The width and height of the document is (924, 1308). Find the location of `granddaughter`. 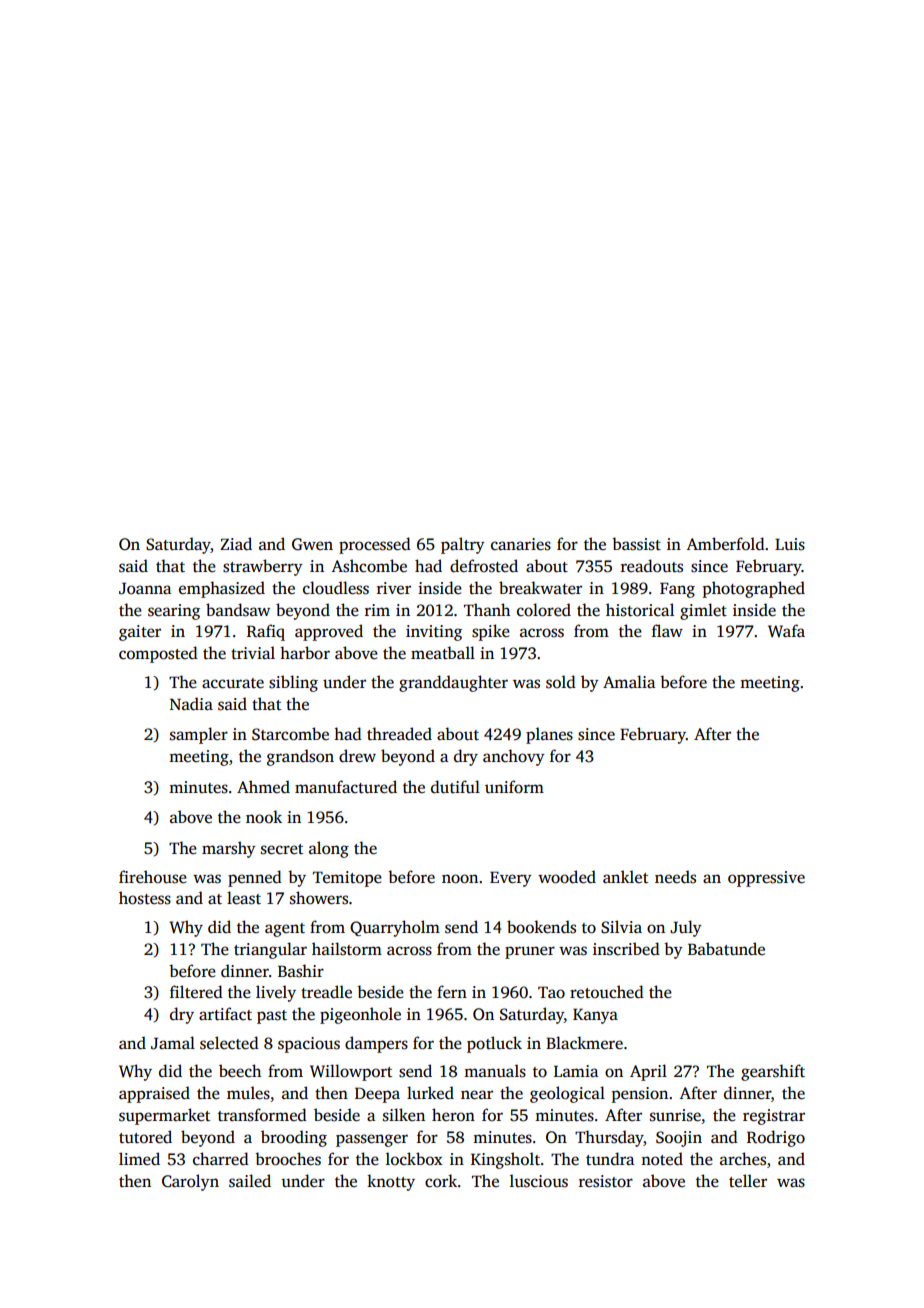

granddaughter is located at coordinates (453, 683).
